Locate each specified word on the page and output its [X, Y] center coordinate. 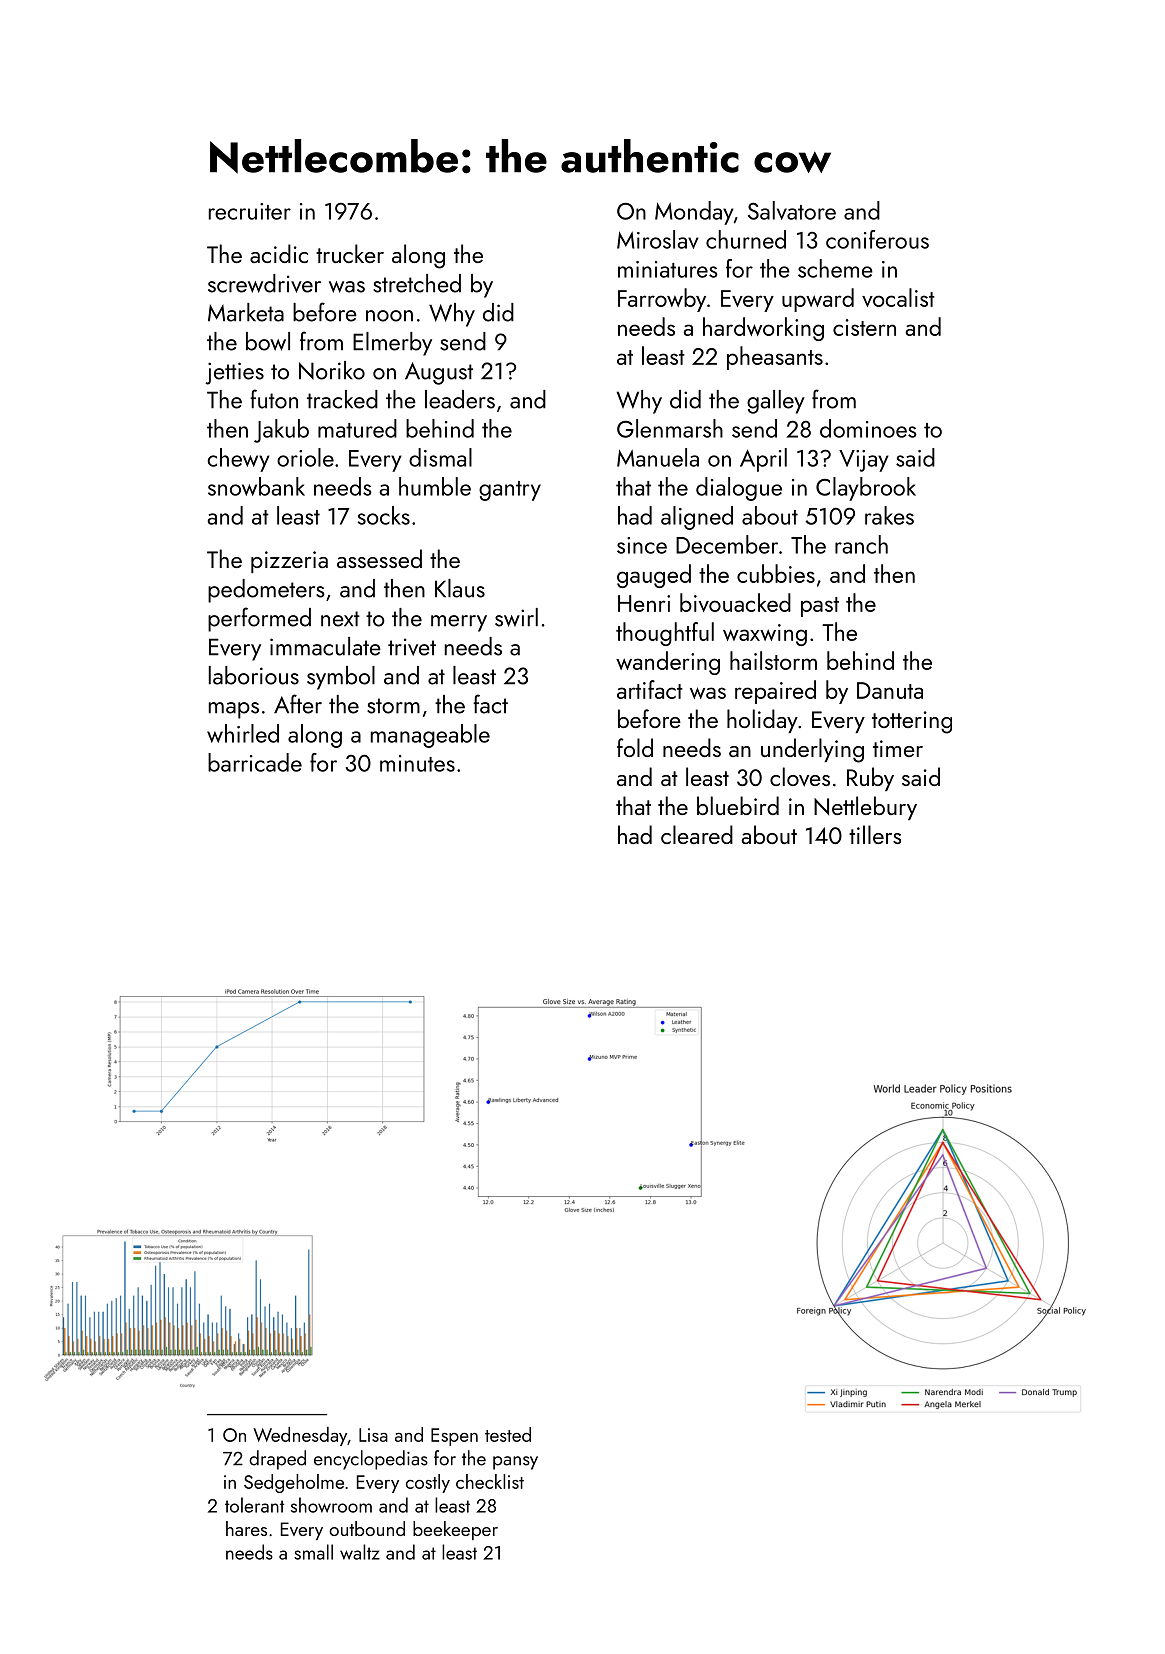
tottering [912, 722]
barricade [255, 762]
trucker [350, 253]
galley [776, 402]
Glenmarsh [670, 428]
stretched [417, 283]
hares [246, 1528]
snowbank [256, 486]
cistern [864, 327]
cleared [697, 834]
